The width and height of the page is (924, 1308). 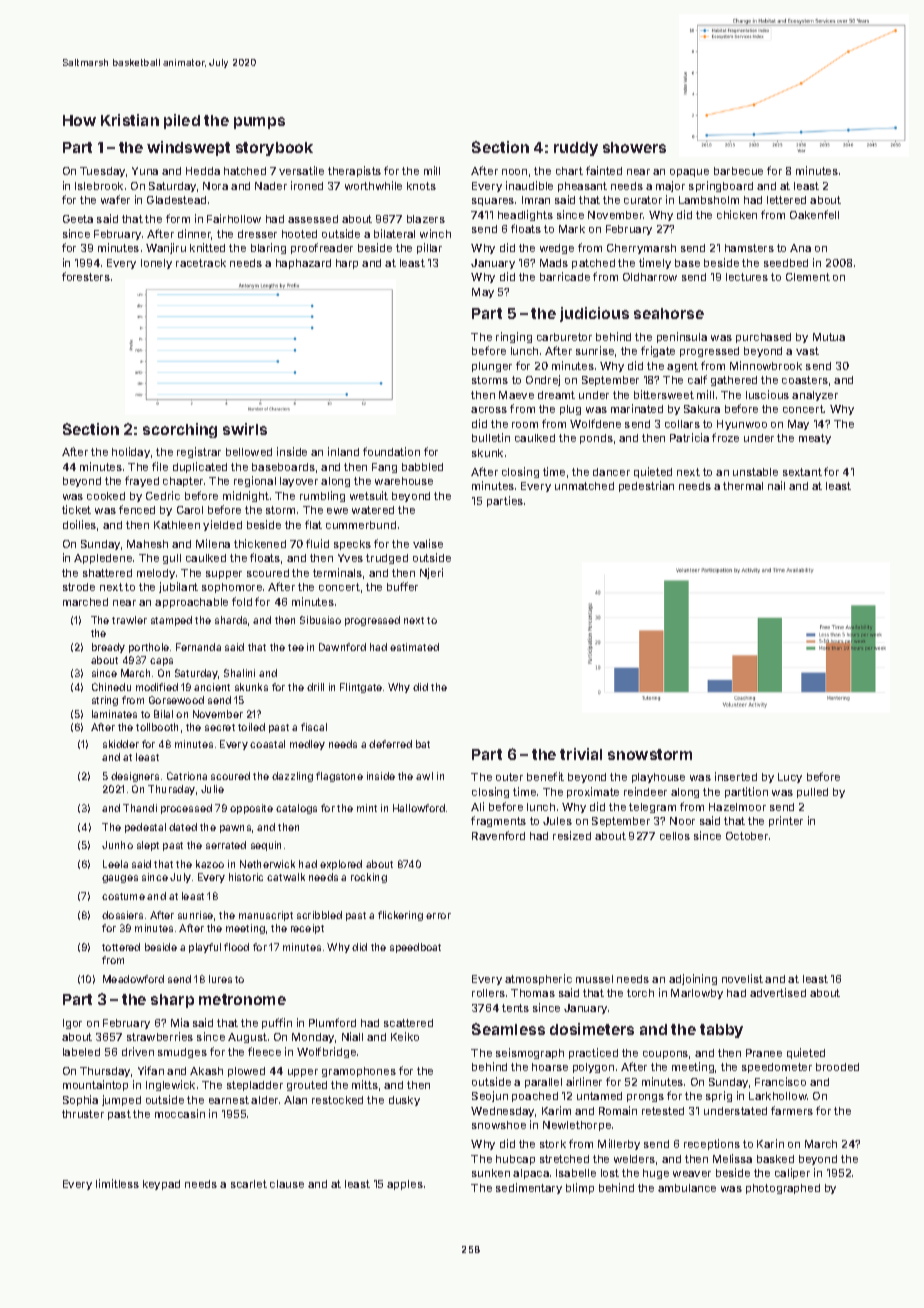 I want to click on mitts, so click(x=365, y=1084).
